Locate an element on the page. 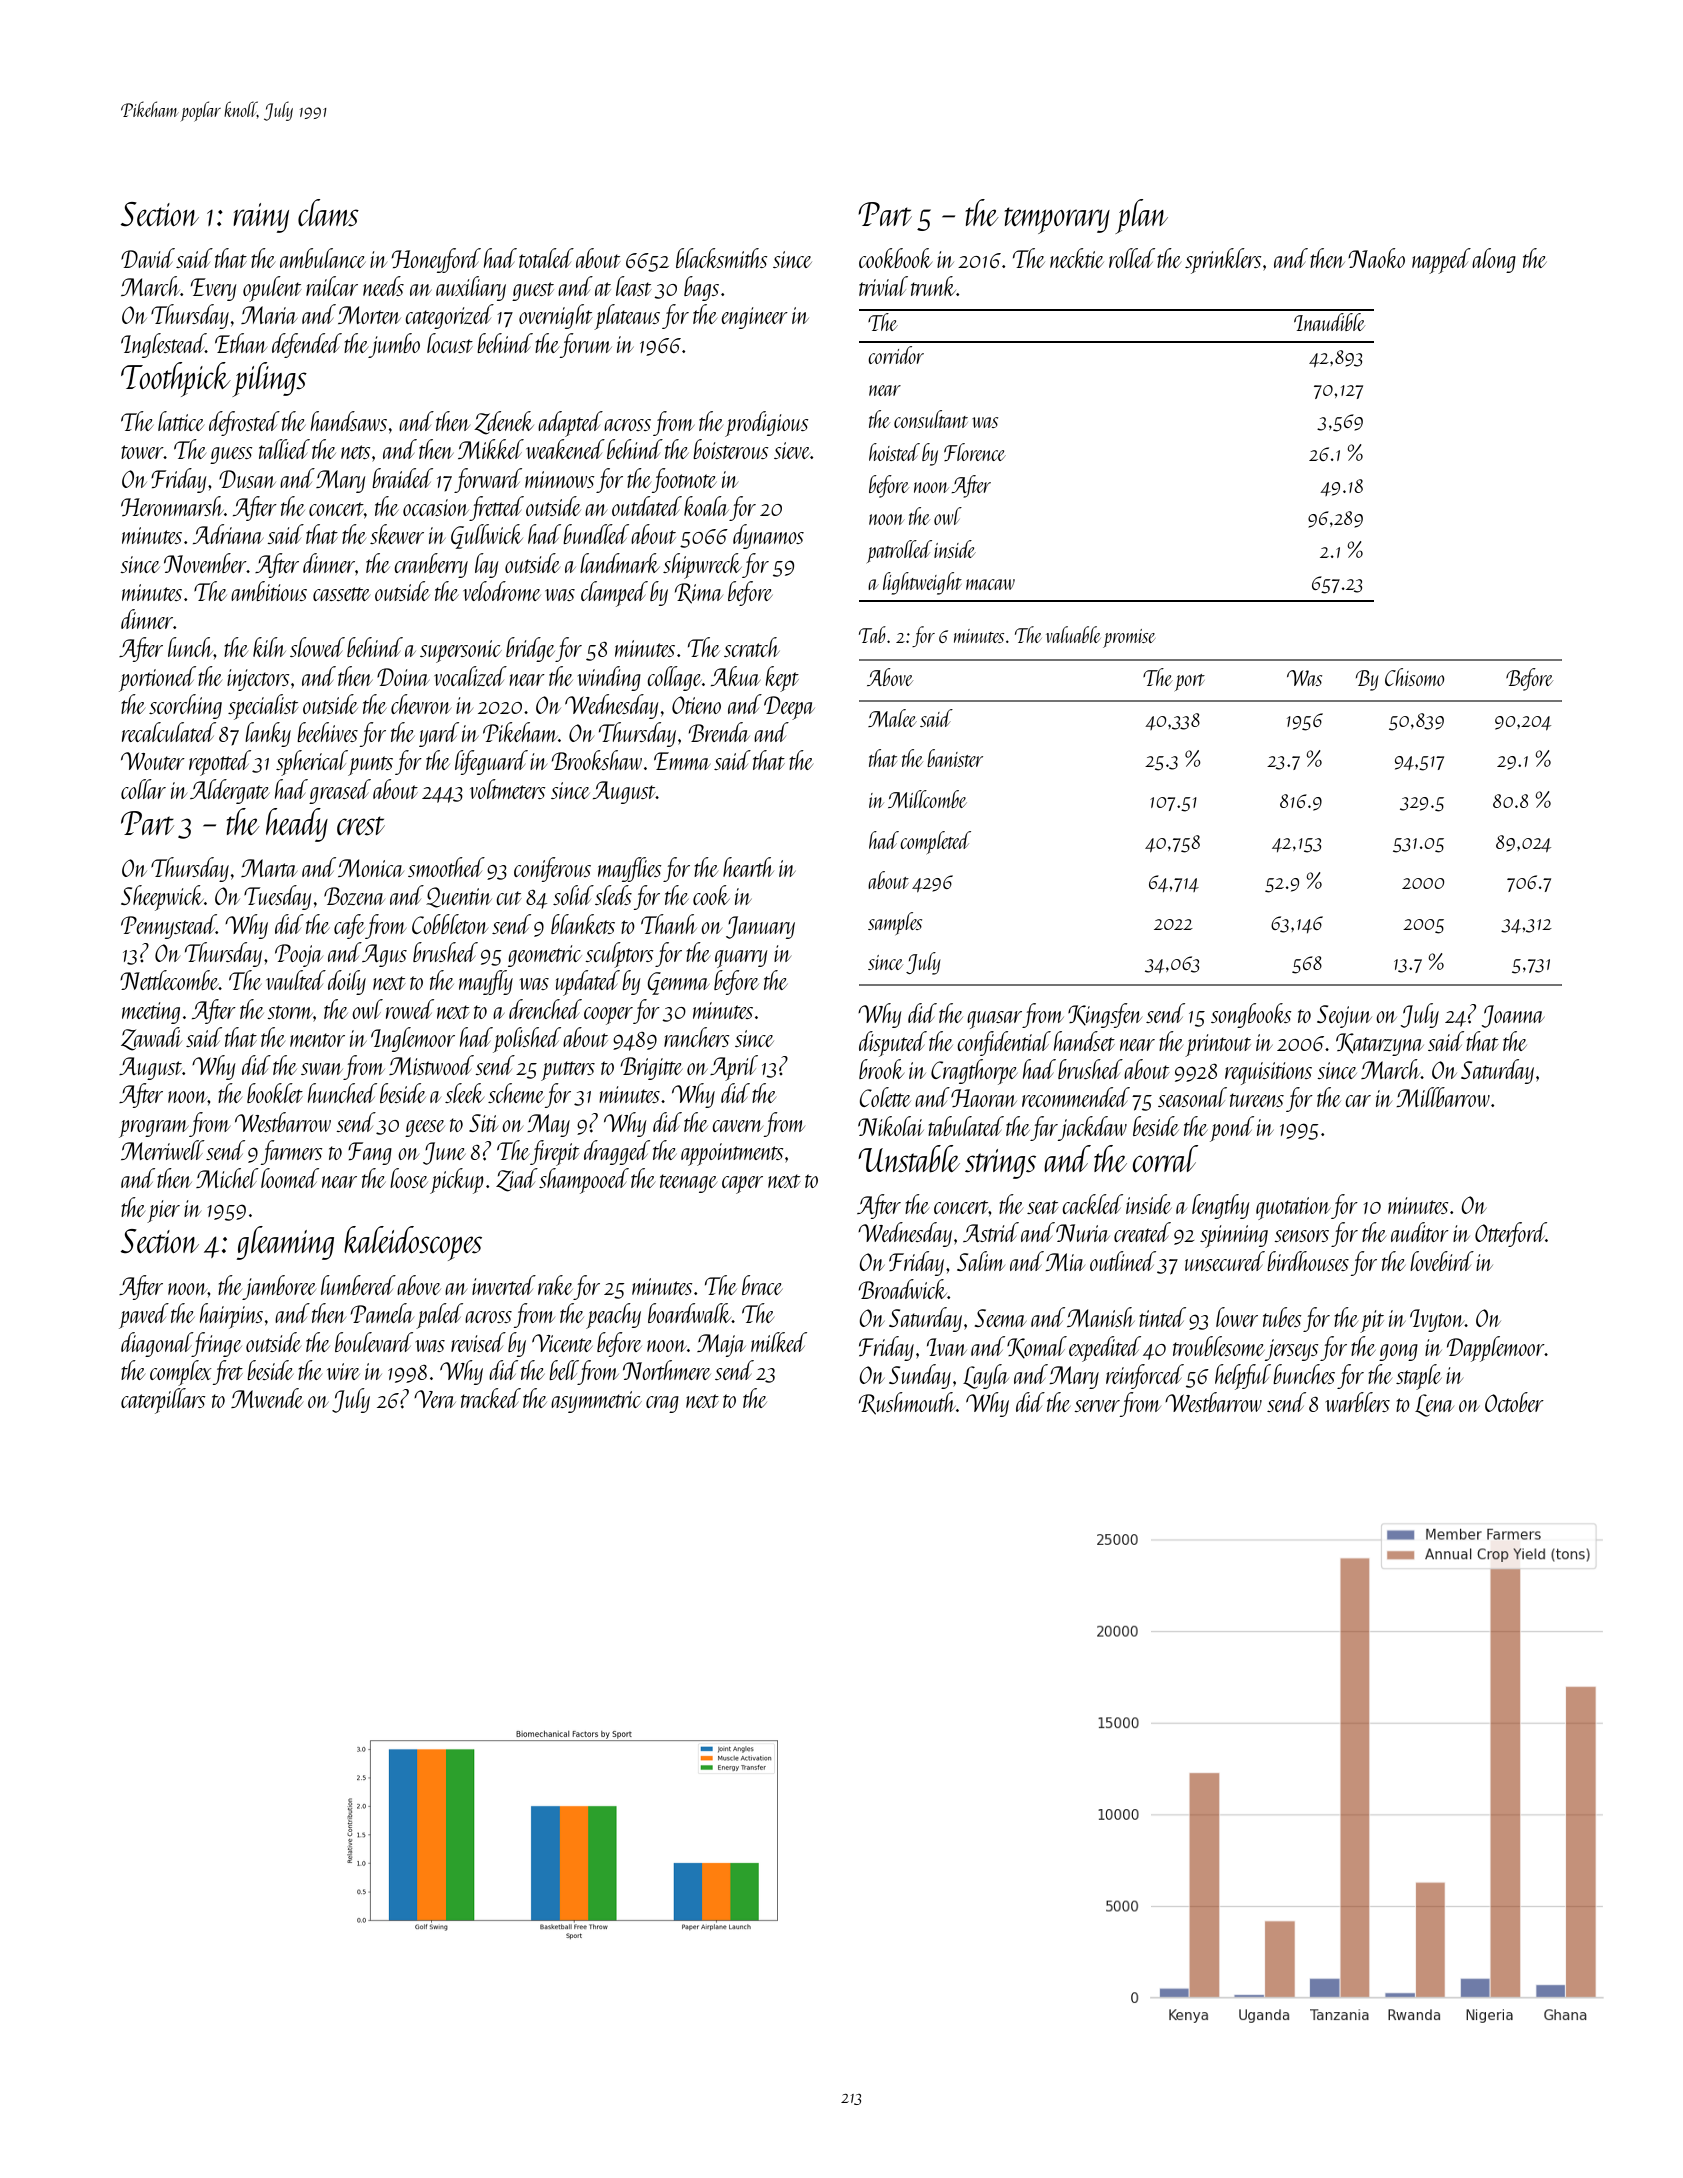 This page has width=1683, height=2178. hunched is located at coordinates (342, 1093).
